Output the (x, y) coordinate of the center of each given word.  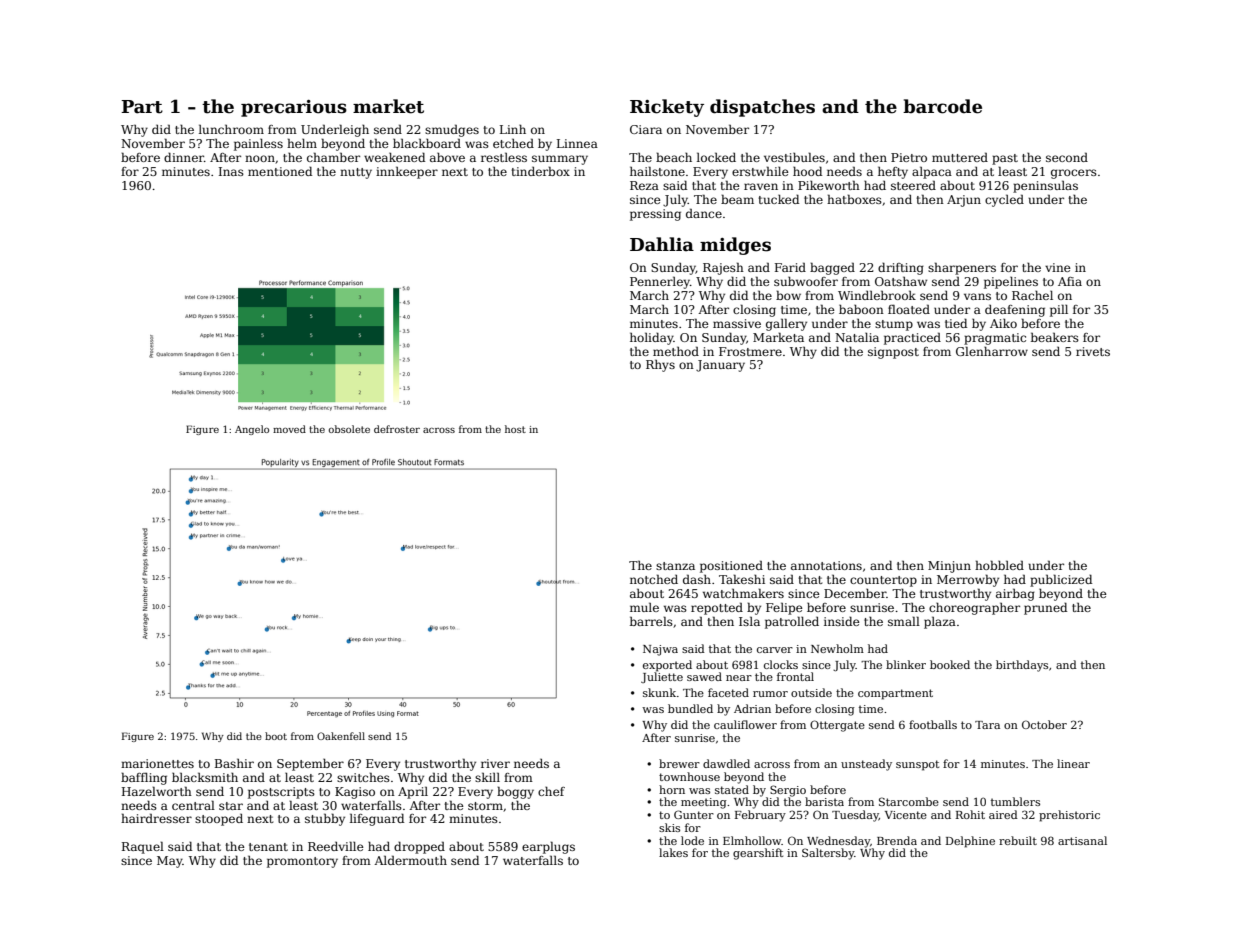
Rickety (667, 108)
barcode (942, 106)
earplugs (548, 847)
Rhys (660, 365)
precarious (294, 108)
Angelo (252, 430)
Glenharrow (992, 351)
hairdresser (156, 818)
